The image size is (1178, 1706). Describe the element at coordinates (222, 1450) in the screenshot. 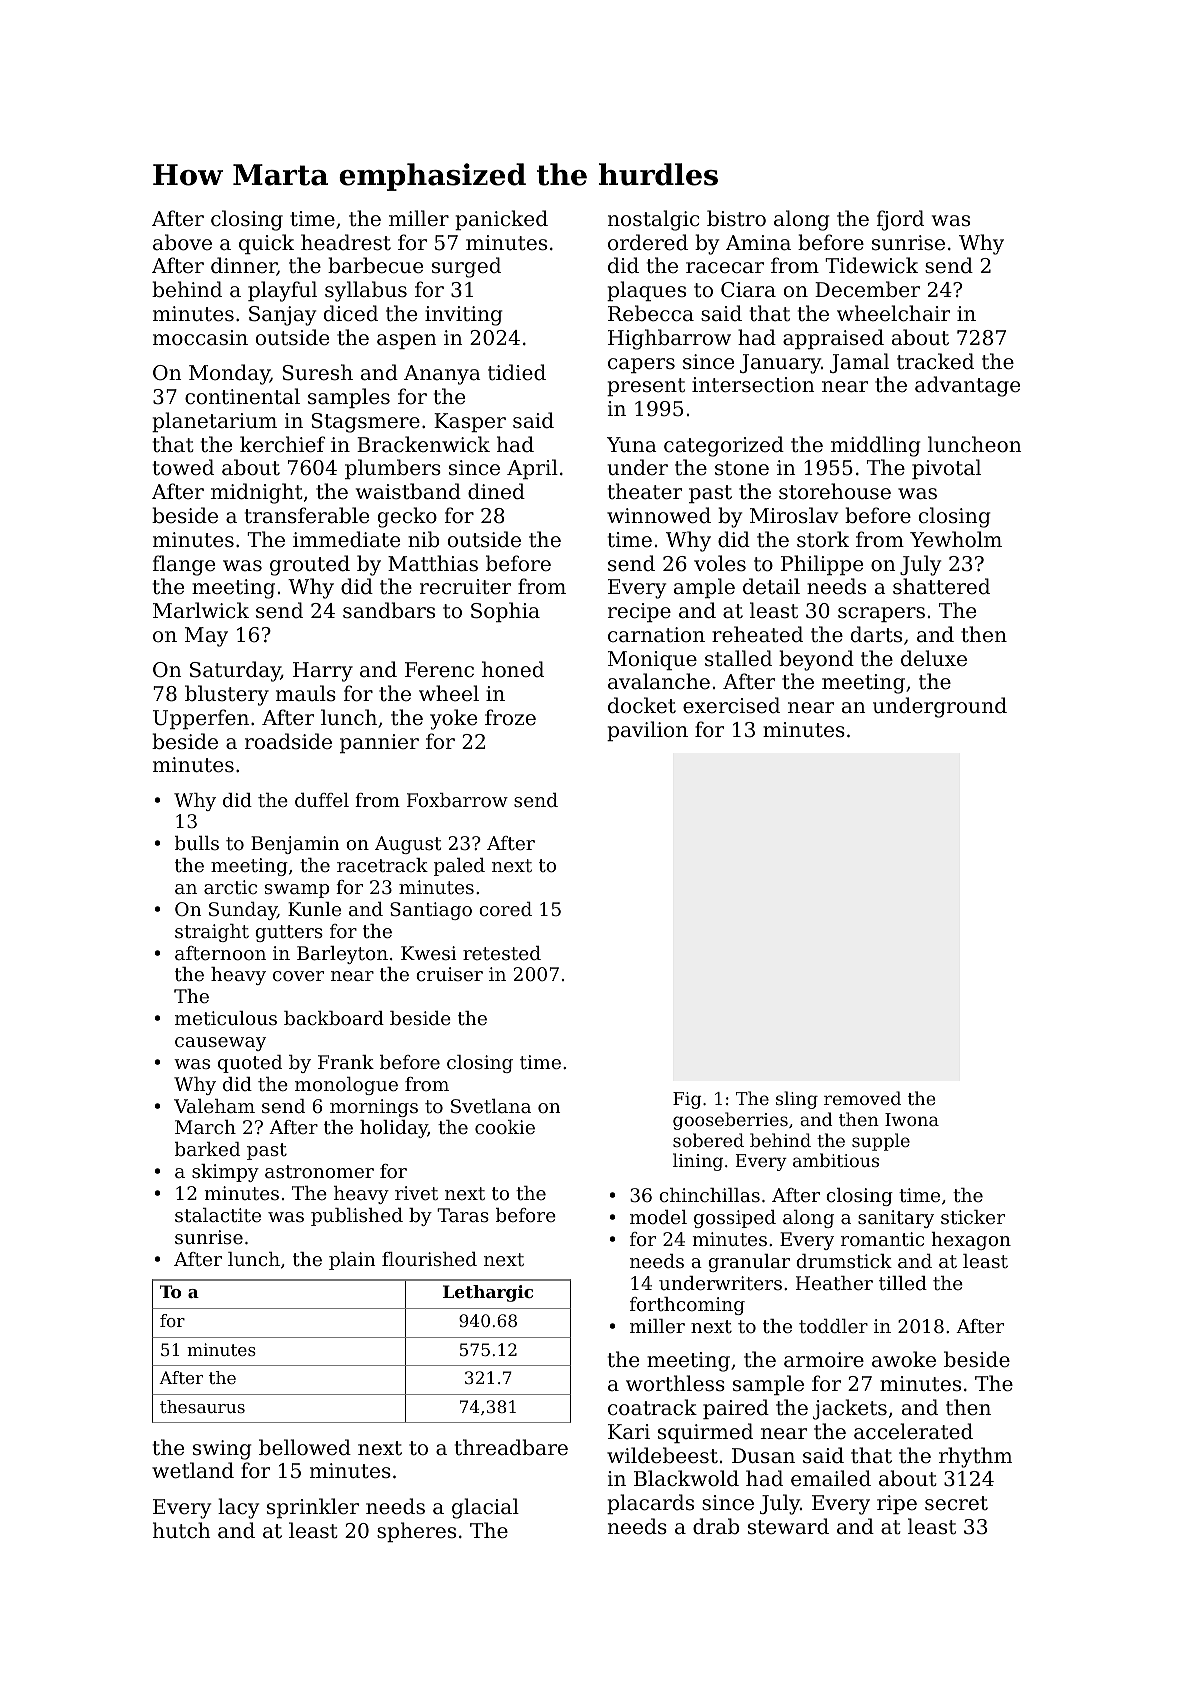

I see `swing` at that location.
